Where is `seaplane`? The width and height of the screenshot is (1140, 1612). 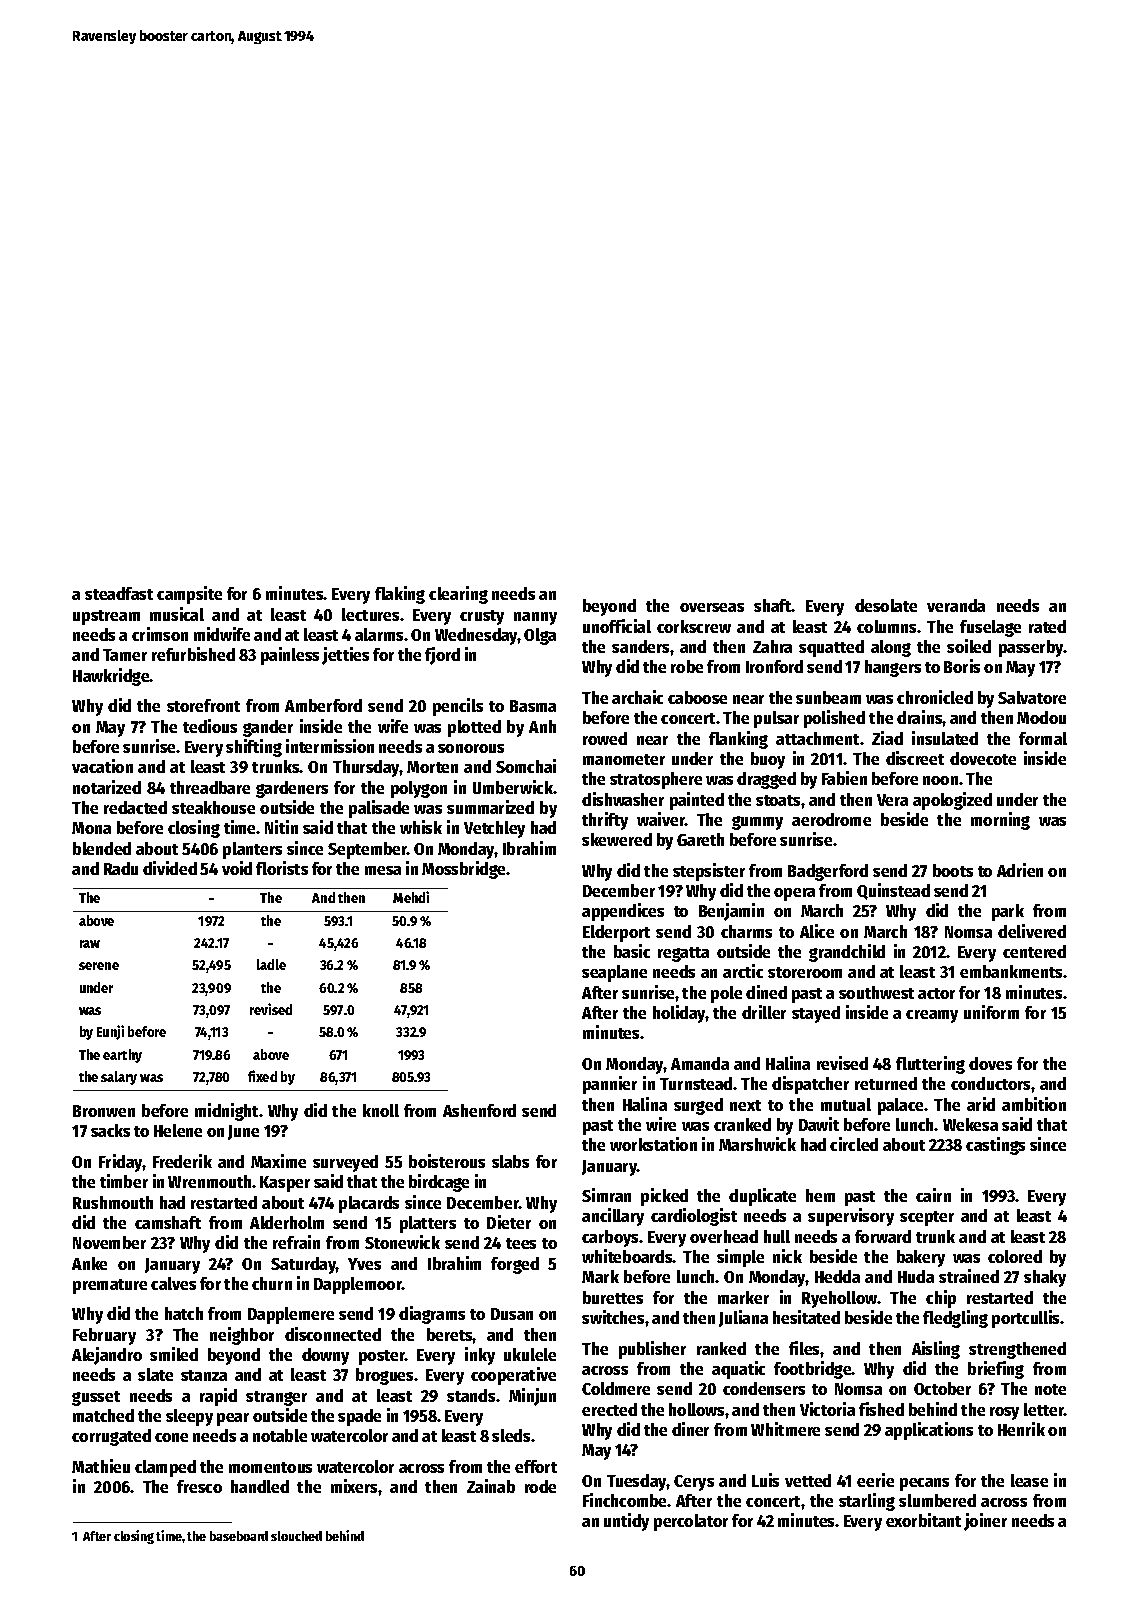
seaplane is located at coordinates (614, 973).
